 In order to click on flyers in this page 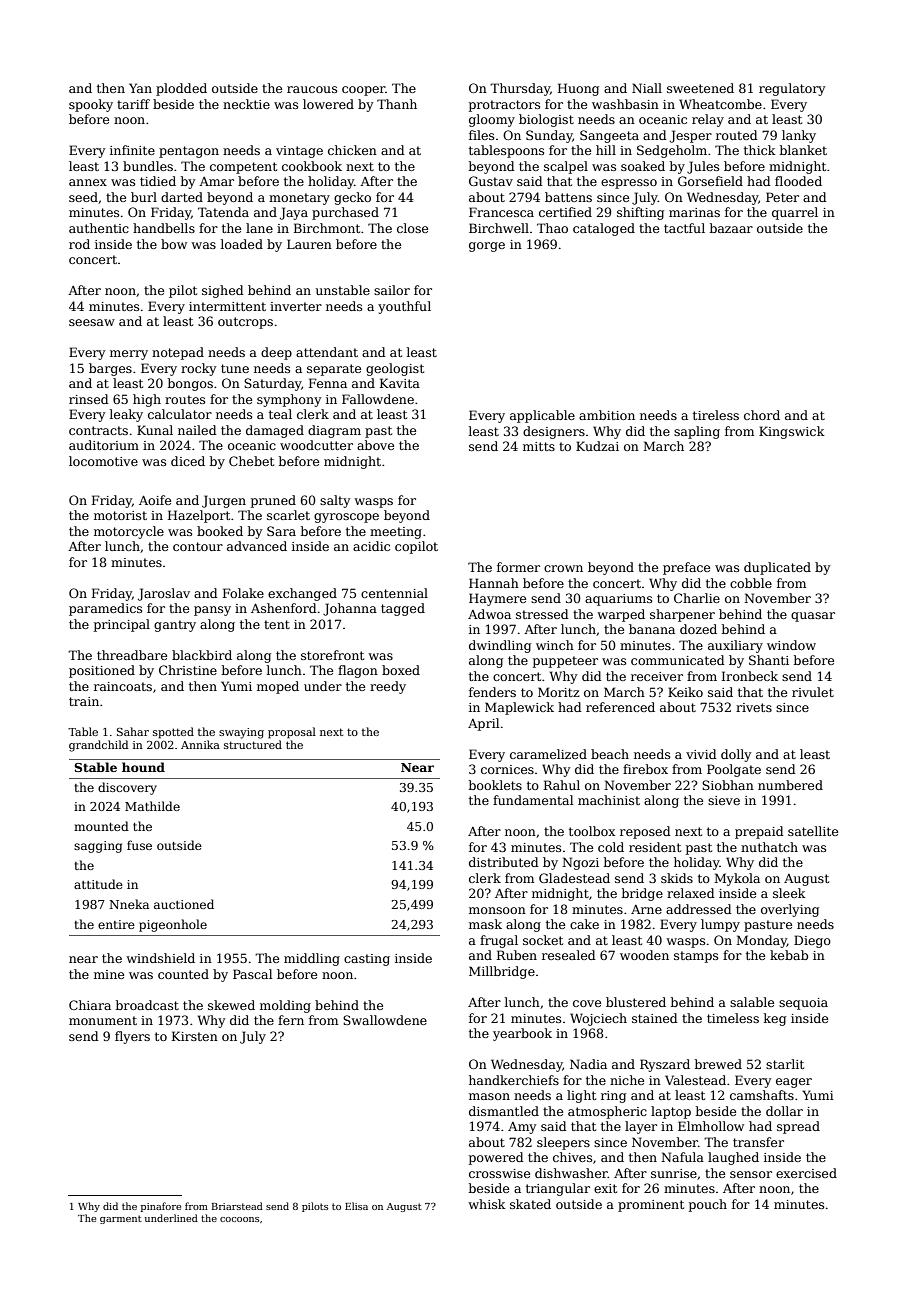, I will do `click(132, 1037)`.
